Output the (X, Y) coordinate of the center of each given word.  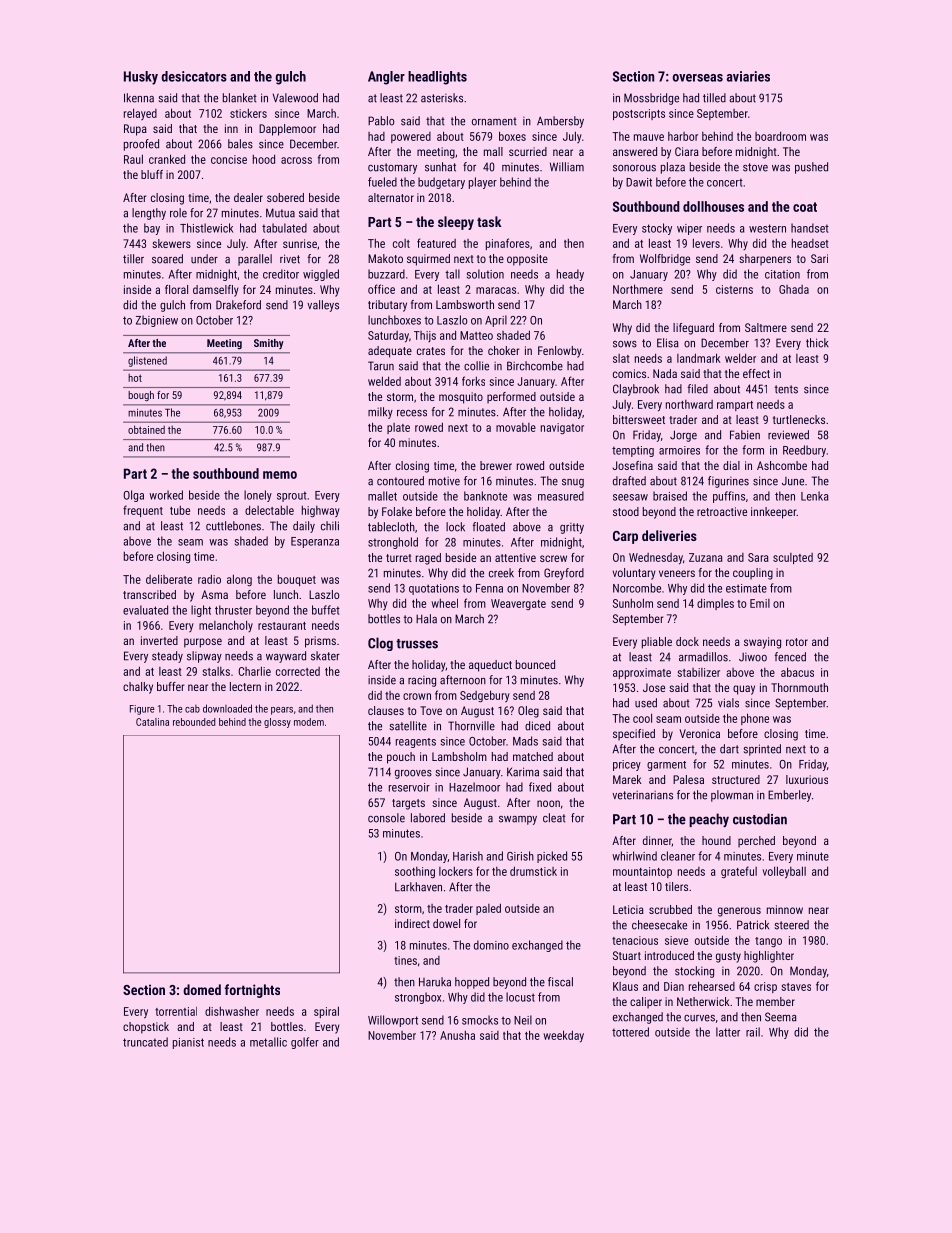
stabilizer (698, 672)
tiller (133, 259)
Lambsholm (459, 756)
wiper (689, 229)
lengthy (149, 214)
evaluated (145, 610)
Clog (380, 644)
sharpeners (765, 260)
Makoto (385, 258)
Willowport (393, 1021)
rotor (797, 642)
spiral (326, 1012)
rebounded (194, 722)
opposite (527, 260)
